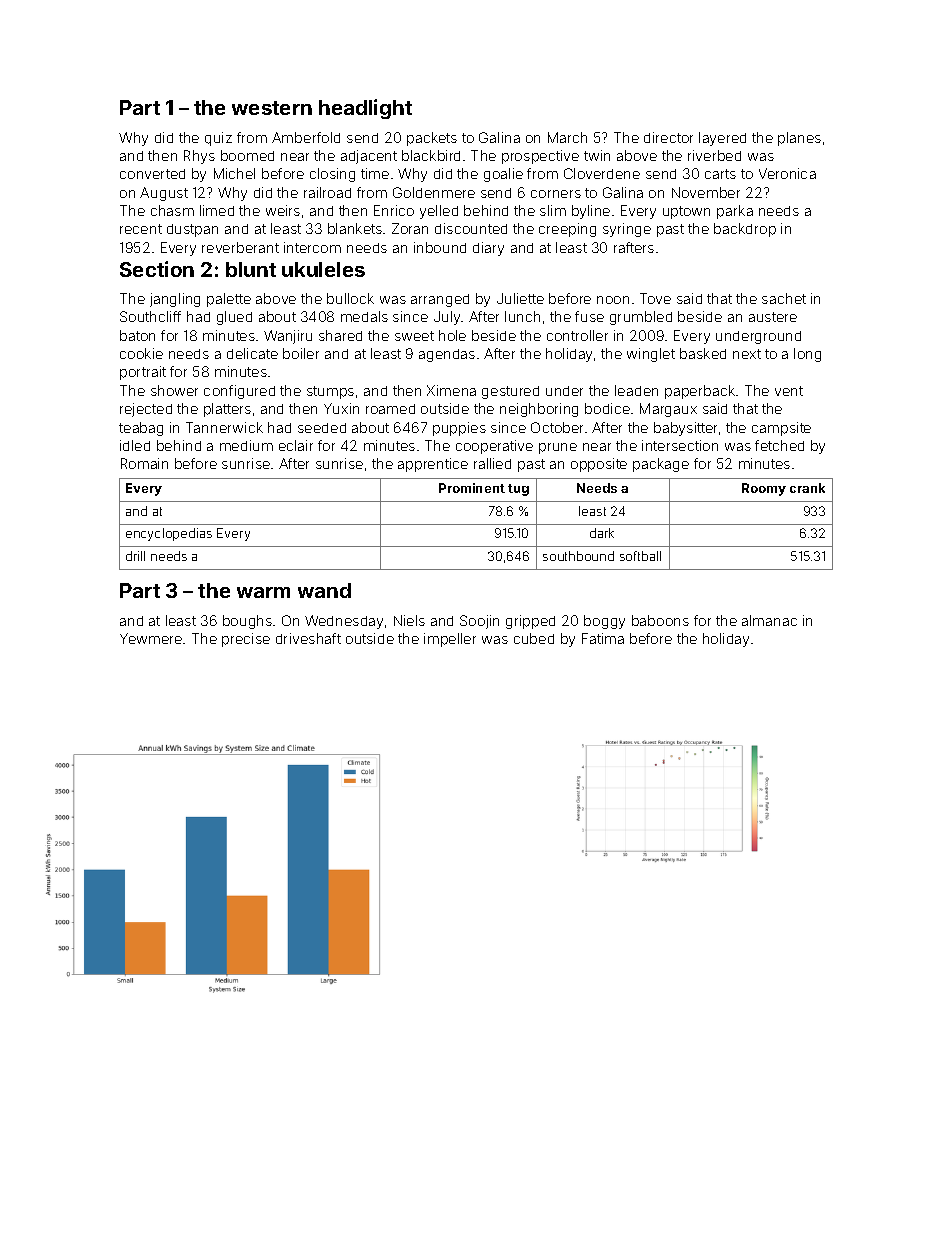 The width and height of the page is (952, 1233). What do you see at coordinates (668, 137) in the page?
I see `director` at bounding box center [668, 137].
